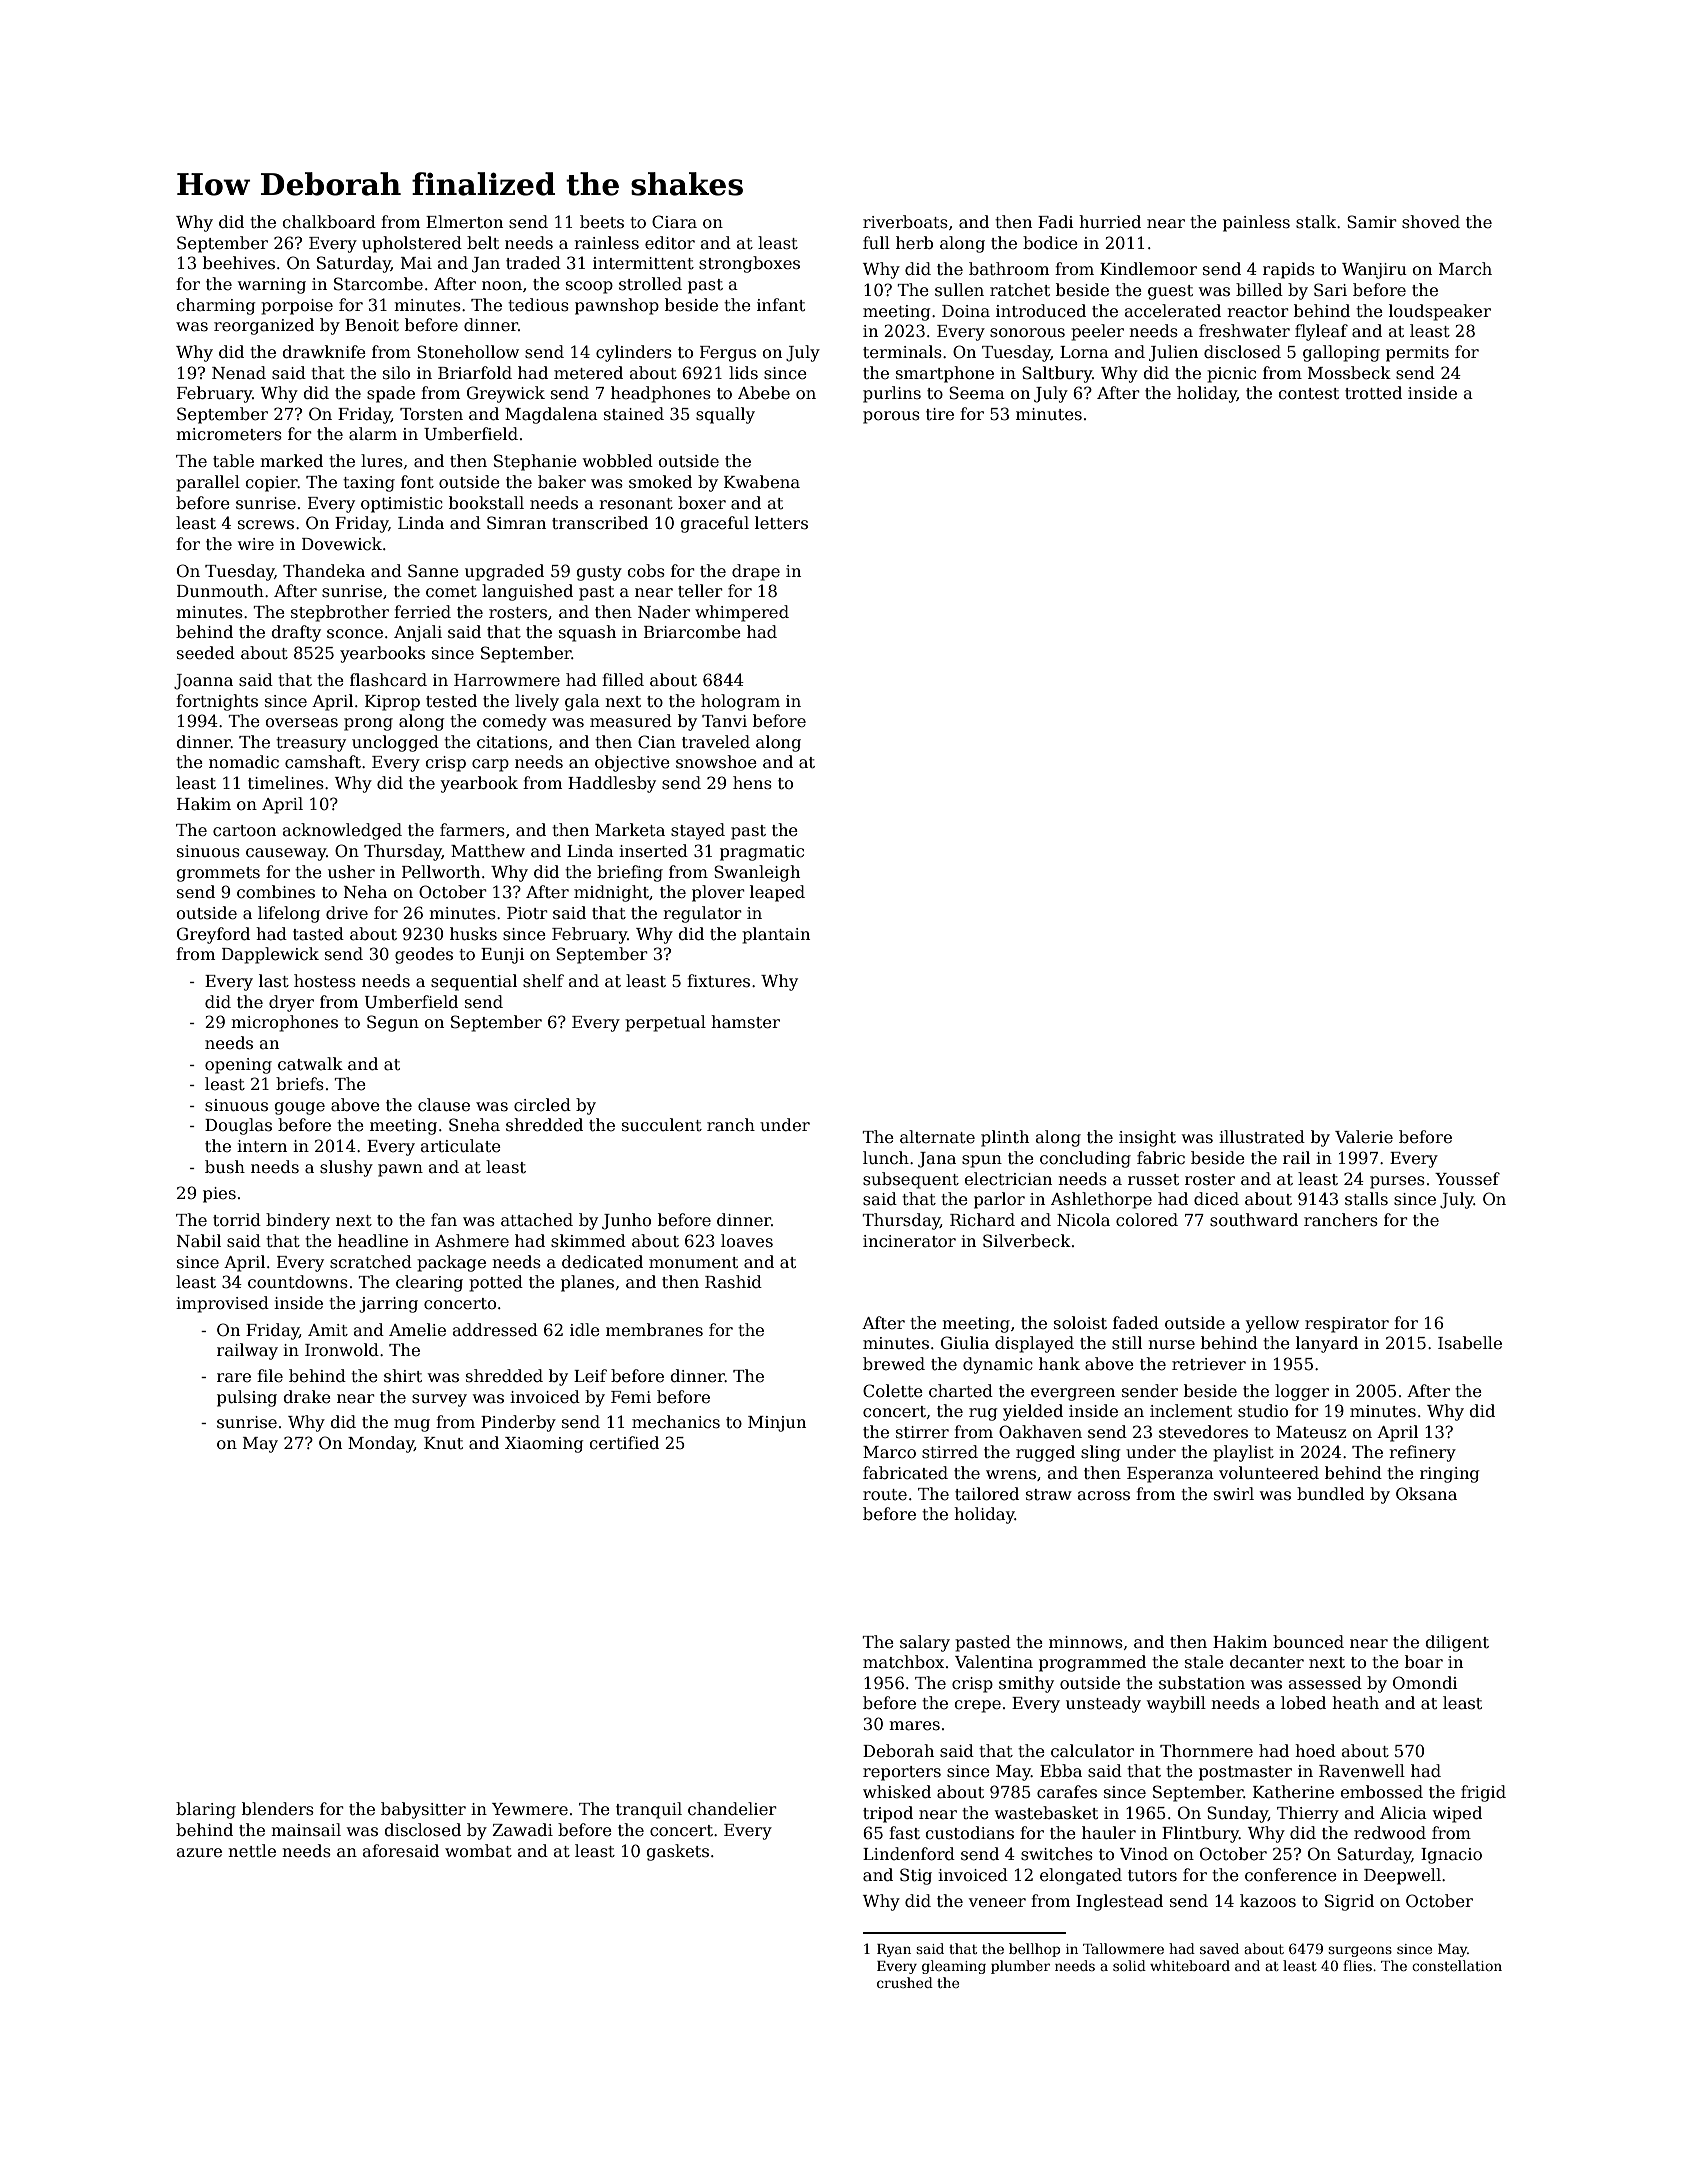 The image size is (1683, 2178). I want to click on hens, so click(752, 783).
